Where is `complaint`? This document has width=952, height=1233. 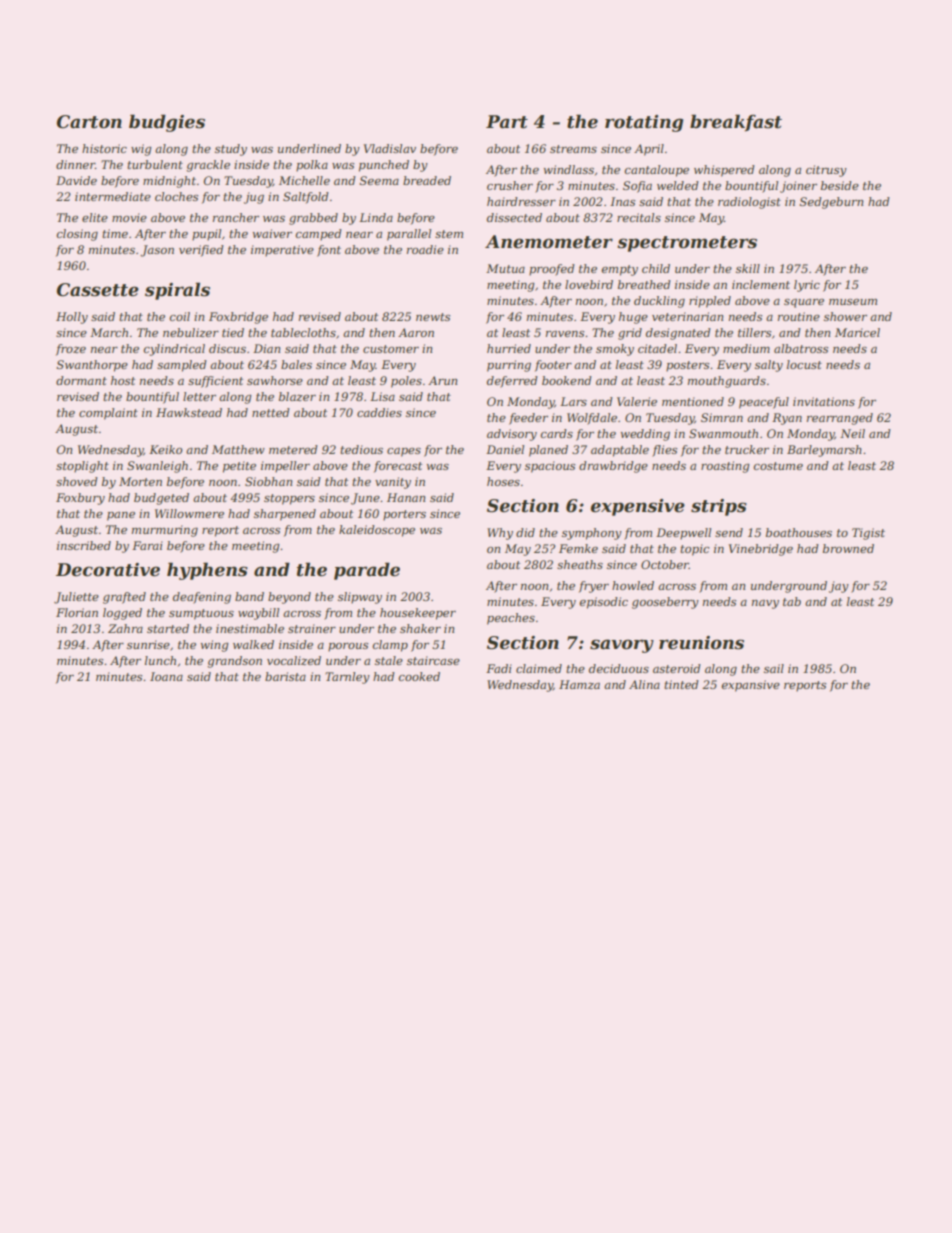 complaint is located at coordinates (108, 414).
